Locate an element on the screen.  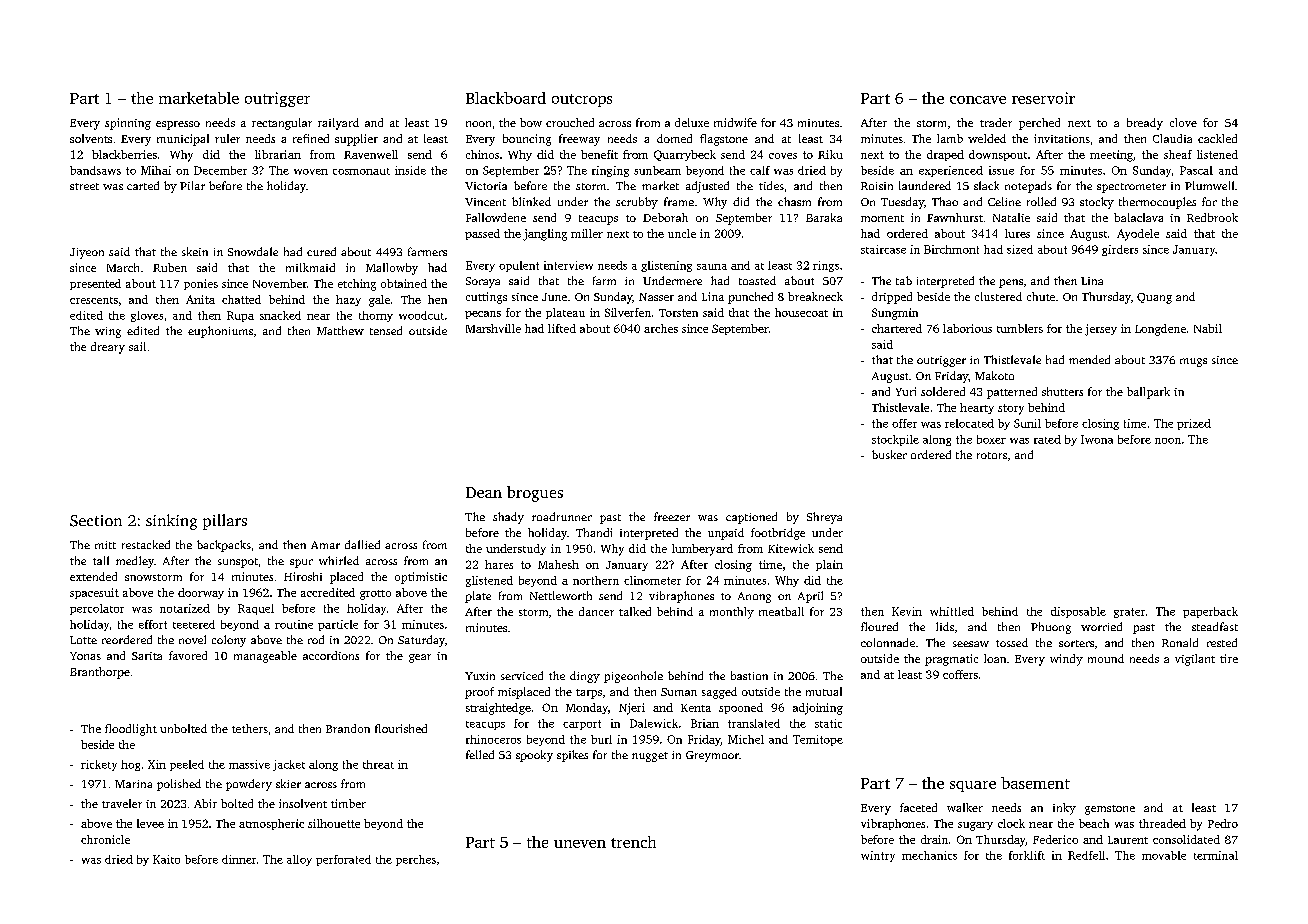
paperback is located at coordinates (1210, 612).
